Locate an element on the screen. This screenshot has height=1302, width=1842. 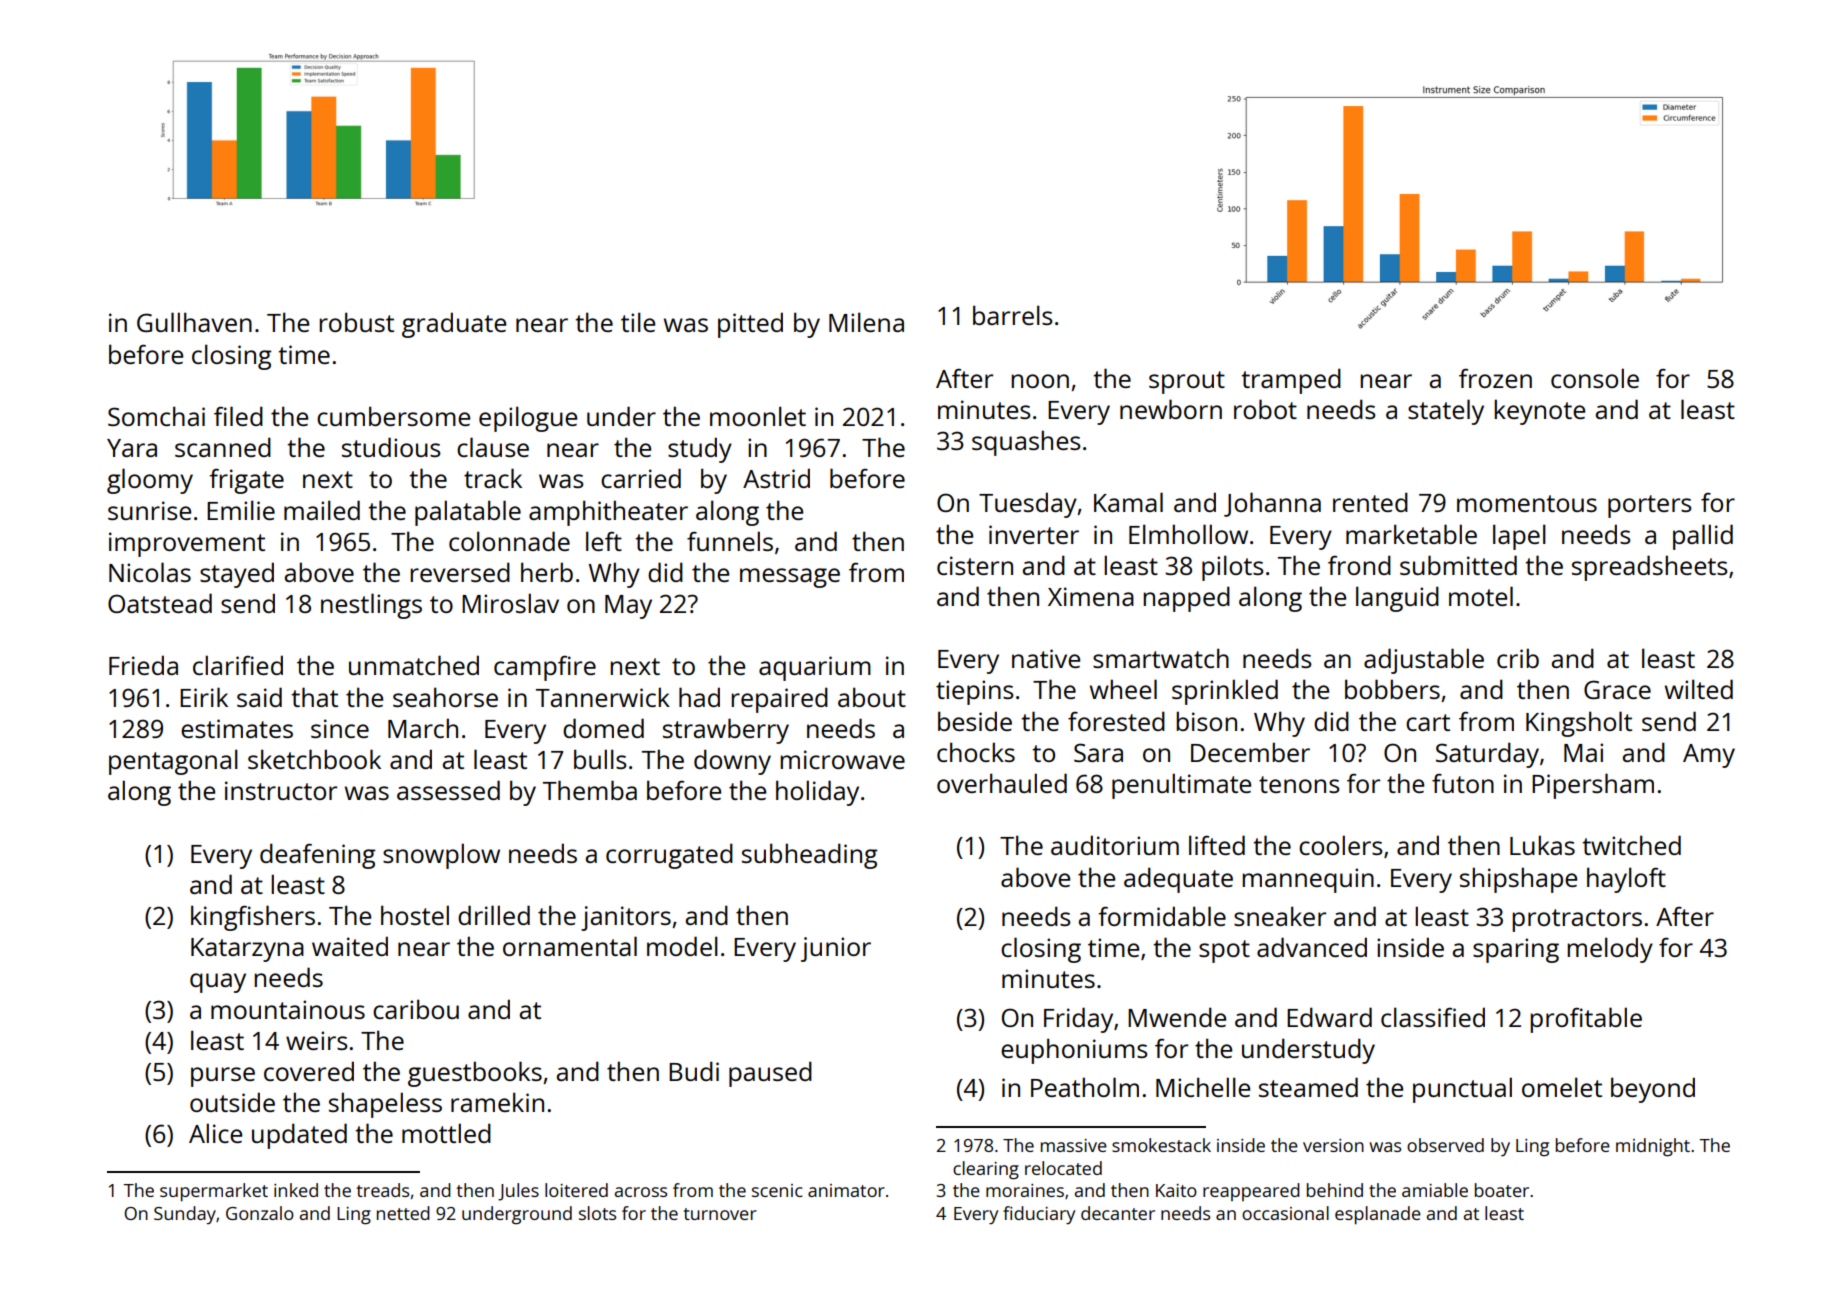
Astrid is located at coordinates (776, 478).
